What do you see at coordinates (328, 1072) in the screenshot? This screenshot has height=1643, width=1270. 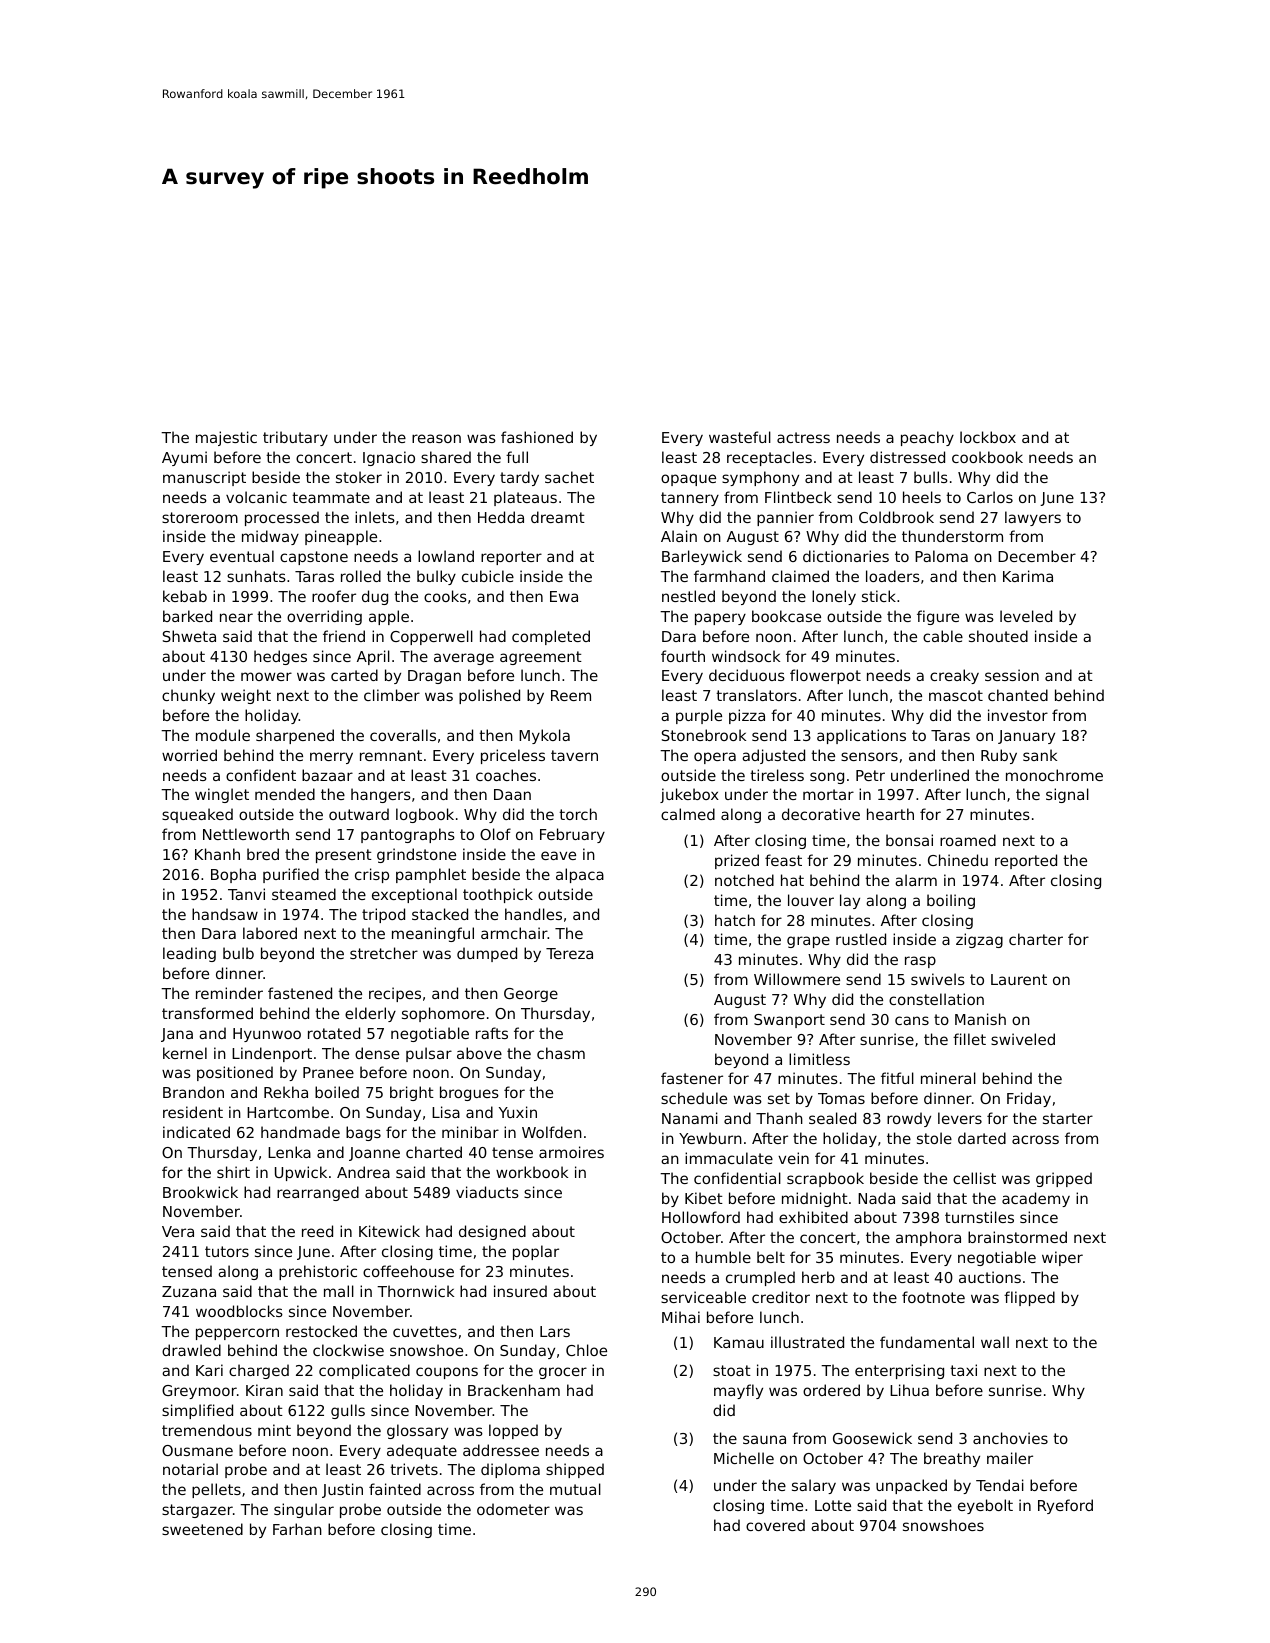 I see `Pranee` at bounding box center [328, 1072].
